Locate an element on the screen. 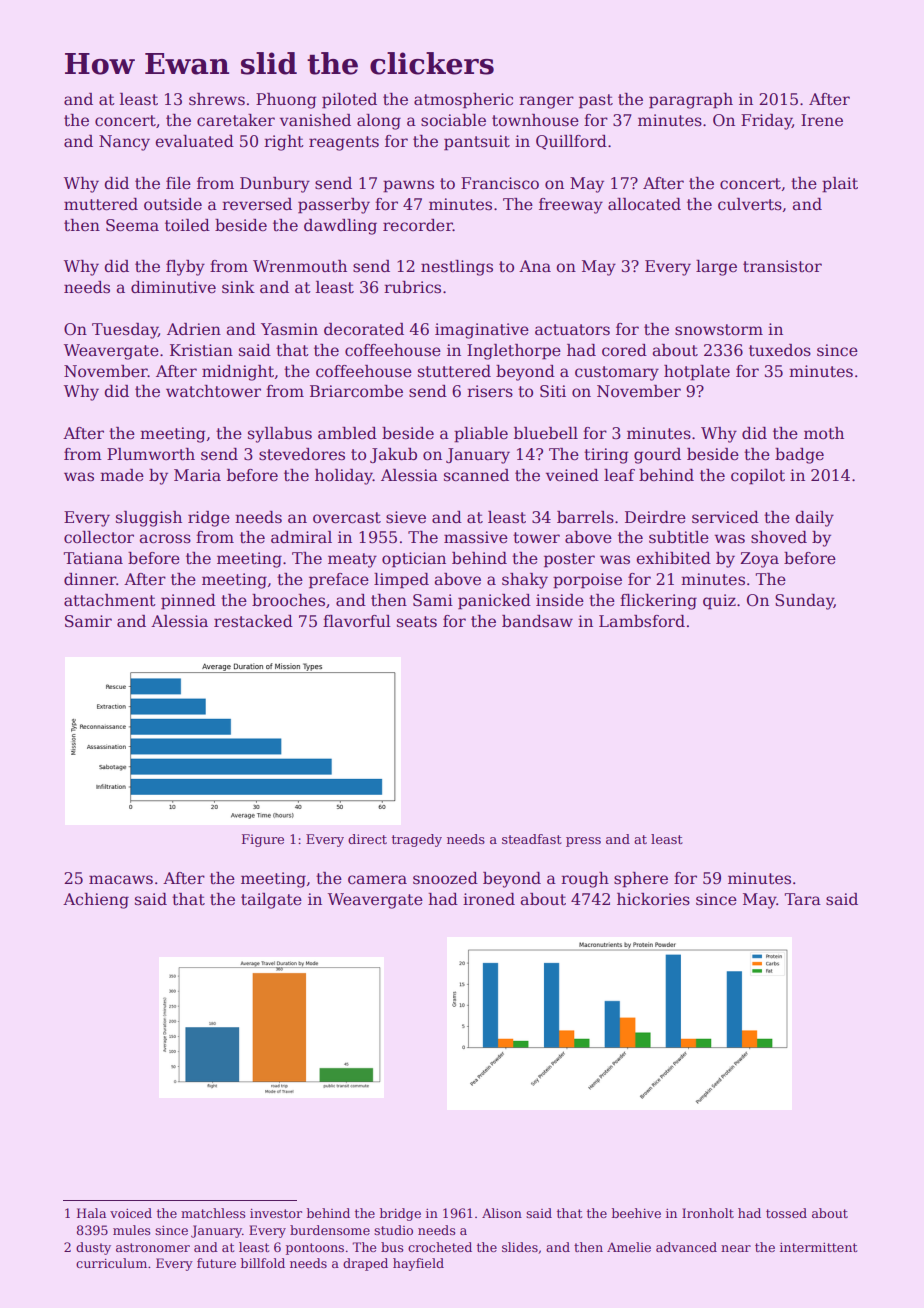 This screenshot has width=924, height=1308. atmospheric is located at coordinates (463, 101).
